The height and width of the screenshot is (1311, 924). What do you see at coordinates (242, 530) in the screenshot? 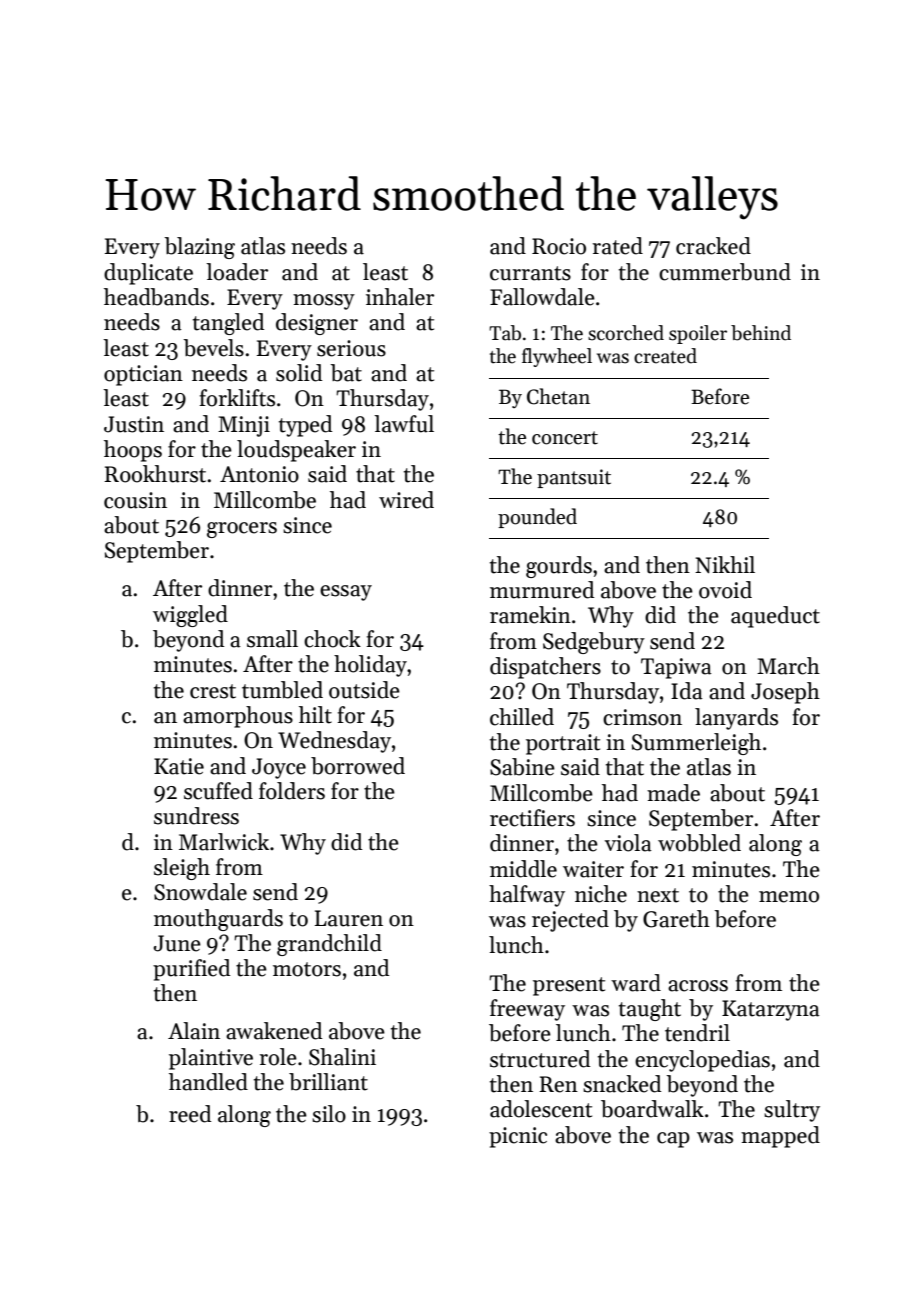
I see `grocers` at bounding box center [242, 530].
